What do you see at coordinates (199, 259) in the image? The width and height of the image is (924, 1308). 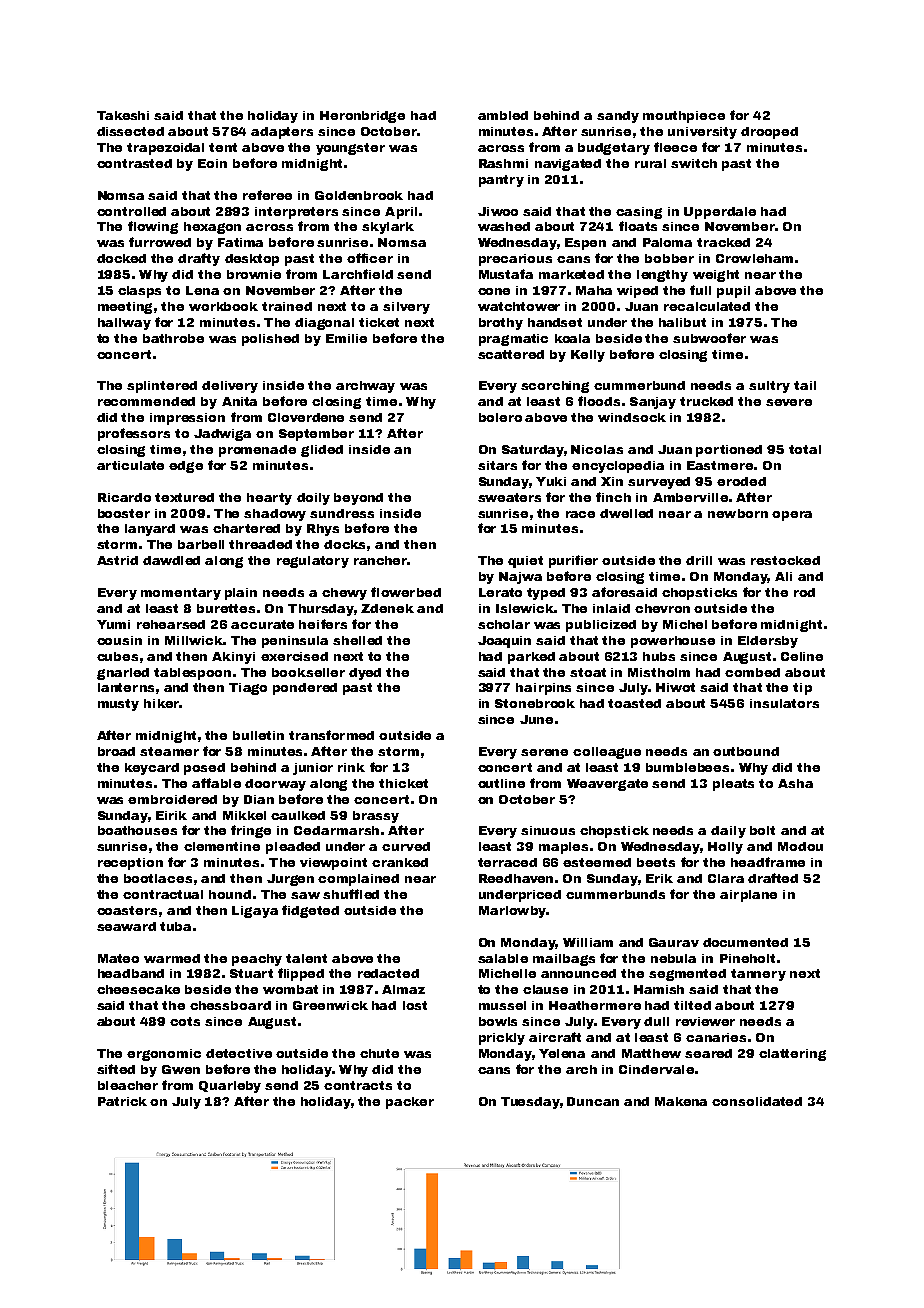 I see `drafty` at bounding box center [199, 259].
